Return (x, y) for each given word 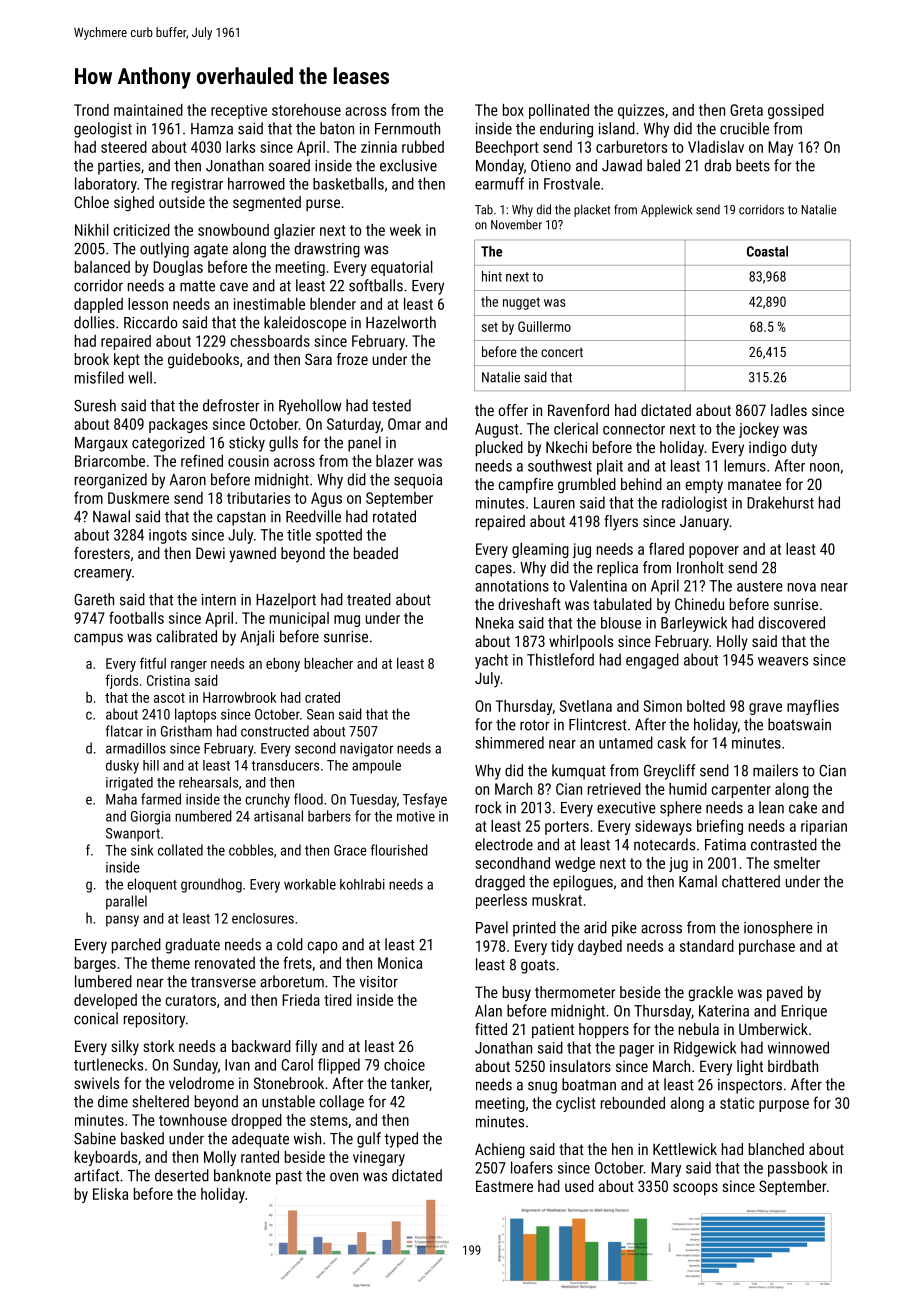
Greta (746, 110)
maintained (148, 110)
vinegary (379, 1158)
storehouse (306, 110)
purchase (767, 947)
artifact (96, 1175)
